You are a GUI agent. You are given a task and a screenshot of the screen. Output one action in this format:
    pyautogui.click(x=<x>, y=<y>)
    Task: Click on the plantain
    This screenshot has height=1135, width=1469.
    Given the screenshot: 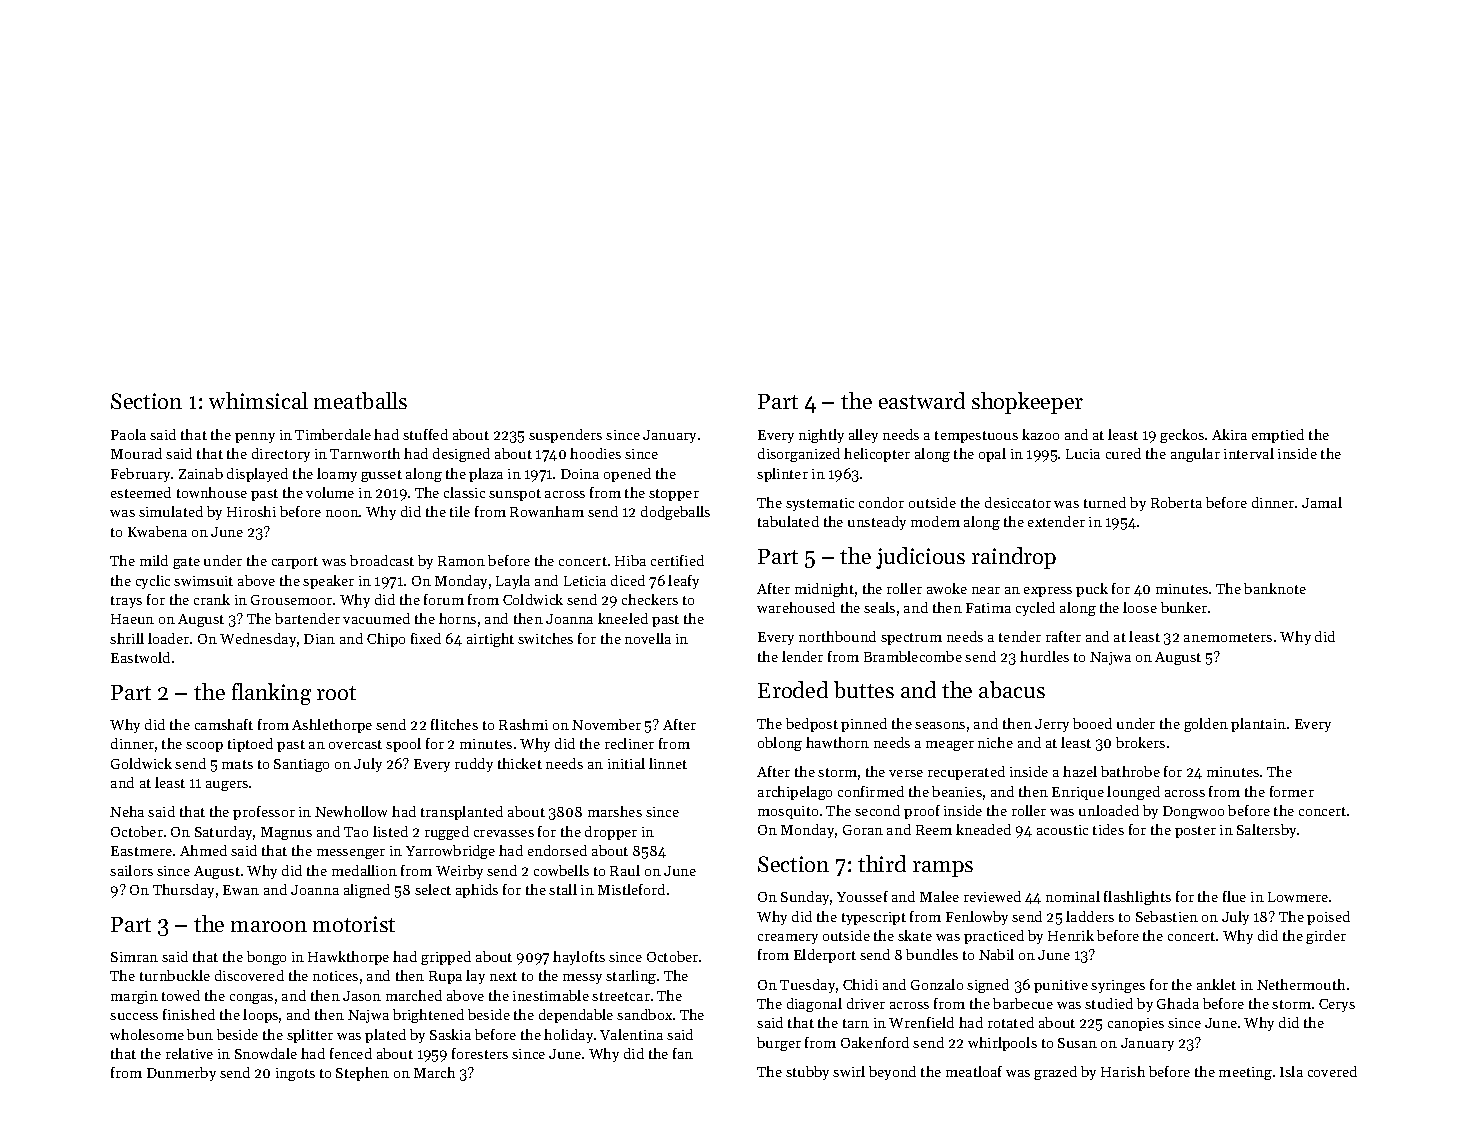 What is the action you would take?
    pyautogui.click(x=1258, y=725)
